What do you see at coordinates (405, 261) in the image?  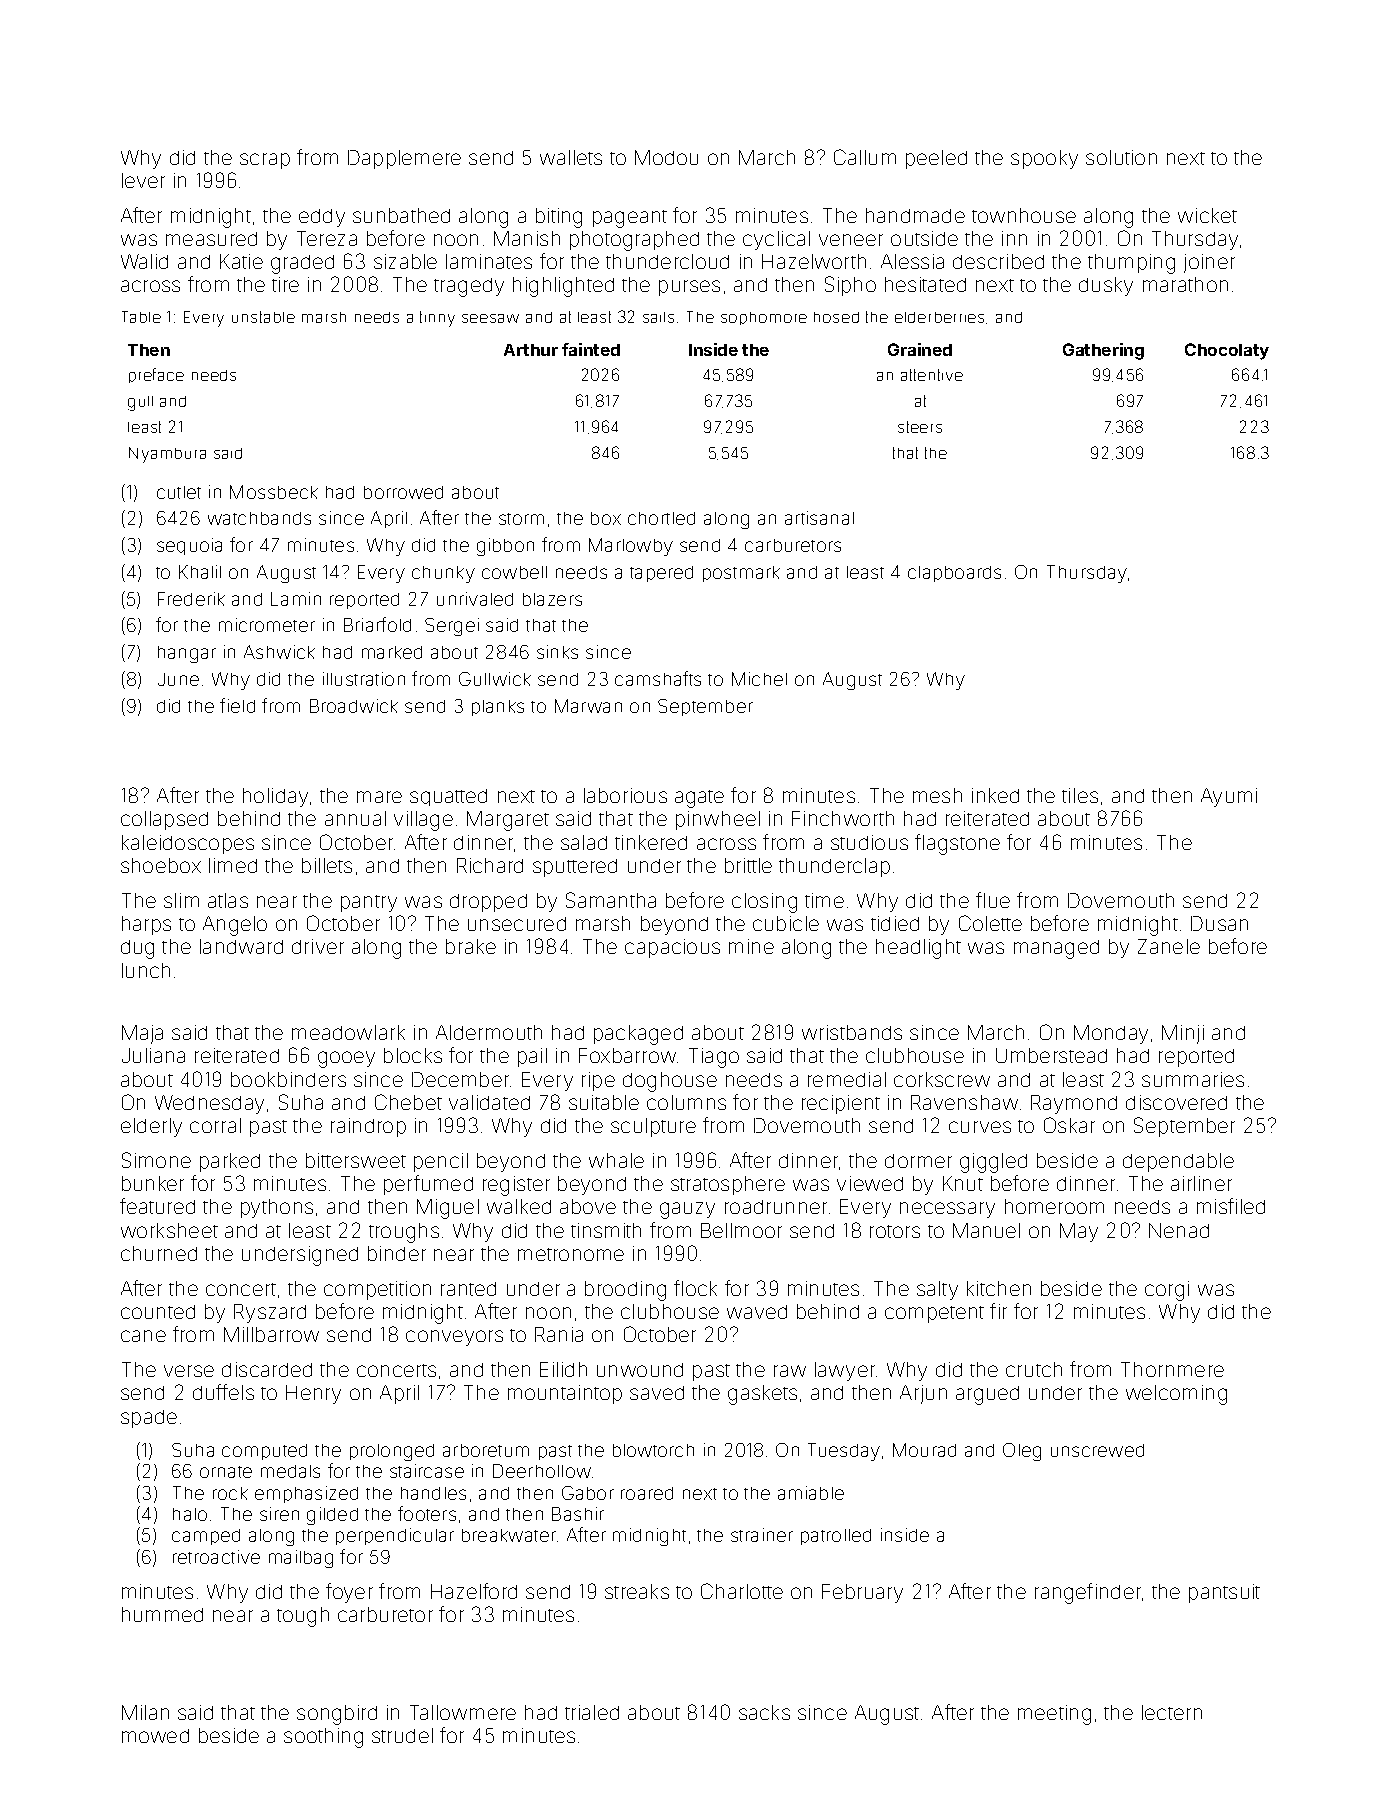 I see `sizable` at bounding box center [405, 261].
